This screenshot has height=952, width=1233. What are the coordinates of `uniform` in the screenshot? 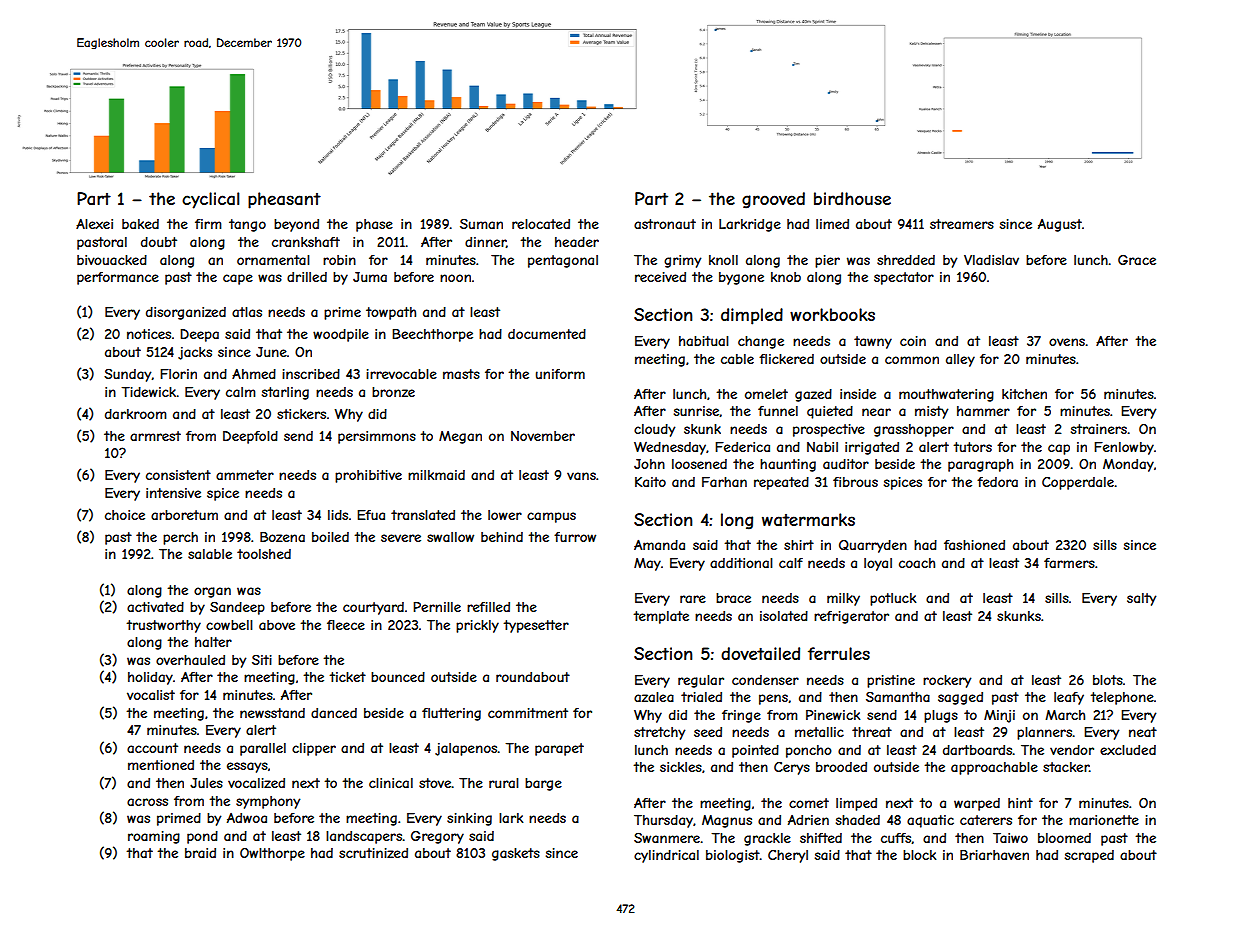 It's located at (560, 374).
